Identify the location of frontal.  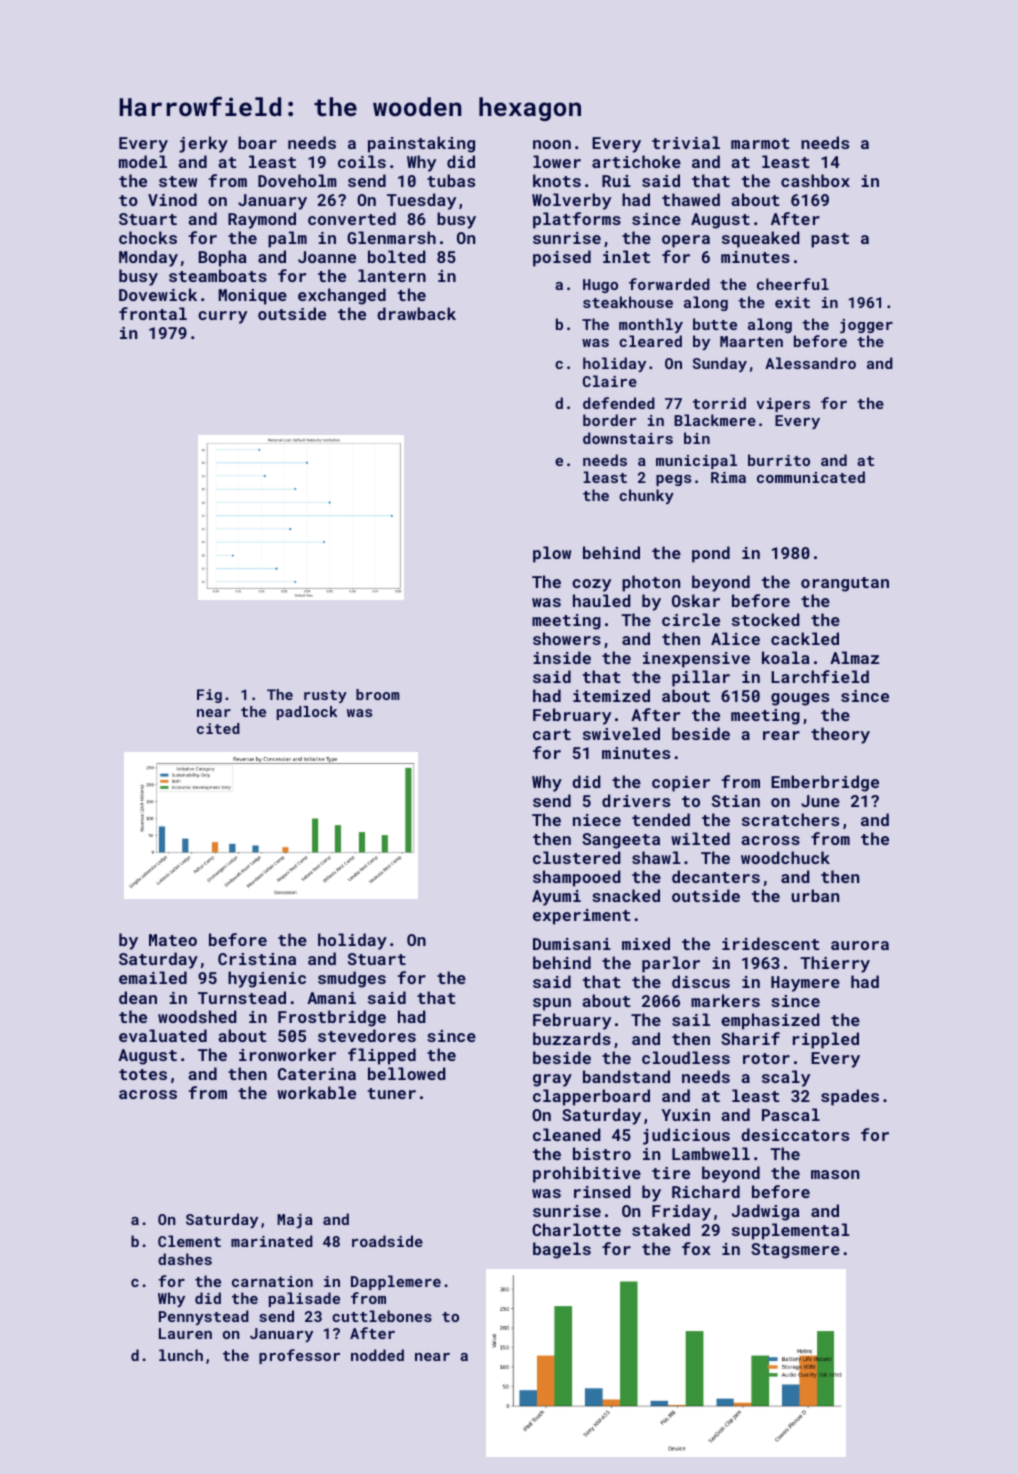
(153, 313).
